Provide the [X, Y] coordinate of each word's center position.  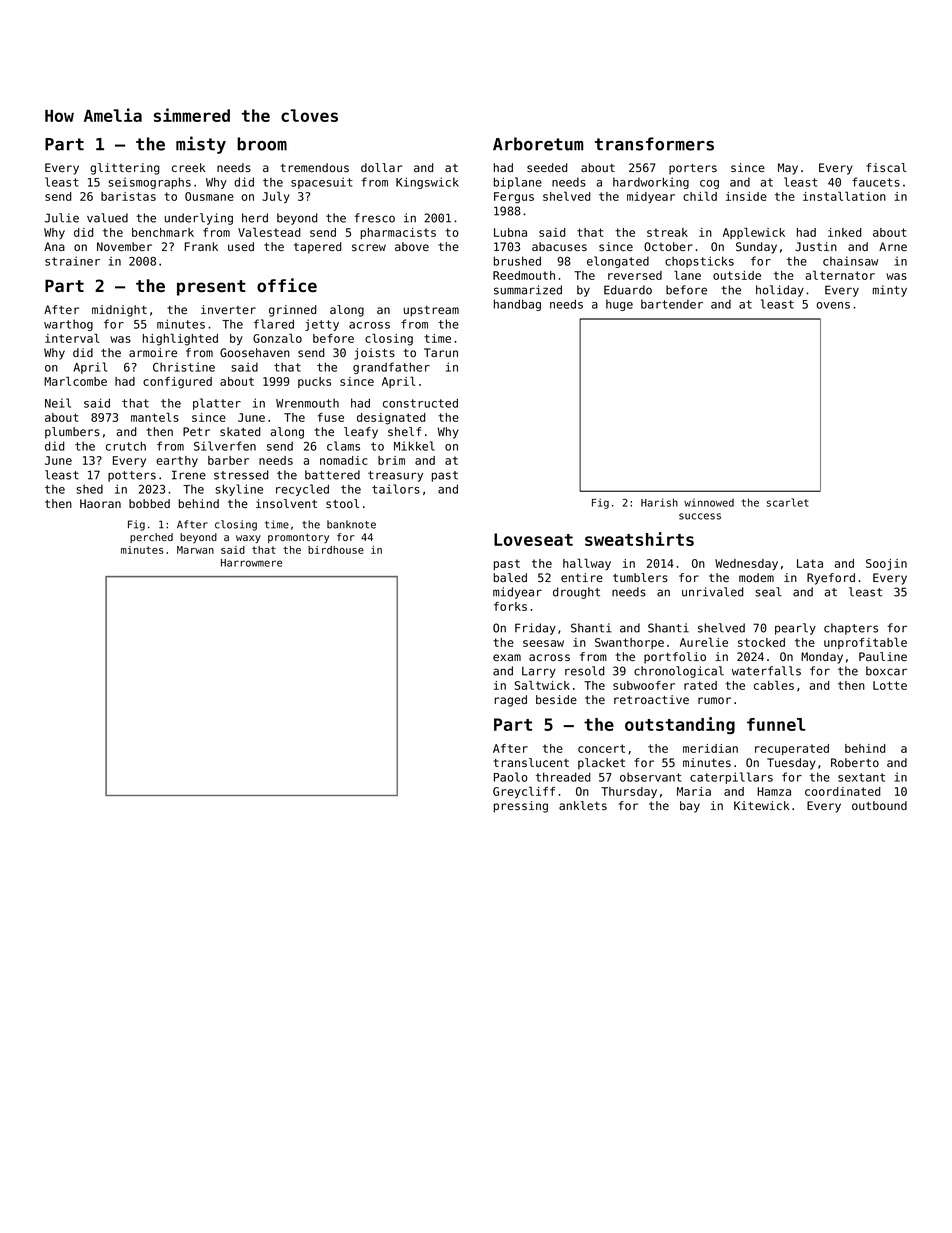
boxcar [886, 671]
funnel [776, 724]
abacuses [559, 246]
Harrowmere [251, 563]
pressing [521, 807]
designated [391, 419]
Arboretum [538, 144]
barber [228, 460]
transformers [654, 144]
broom [262, 144]
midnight [119, 311]
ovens [833, 305]
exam [507, 657]
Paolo [511, 777]
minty [890, 291]
